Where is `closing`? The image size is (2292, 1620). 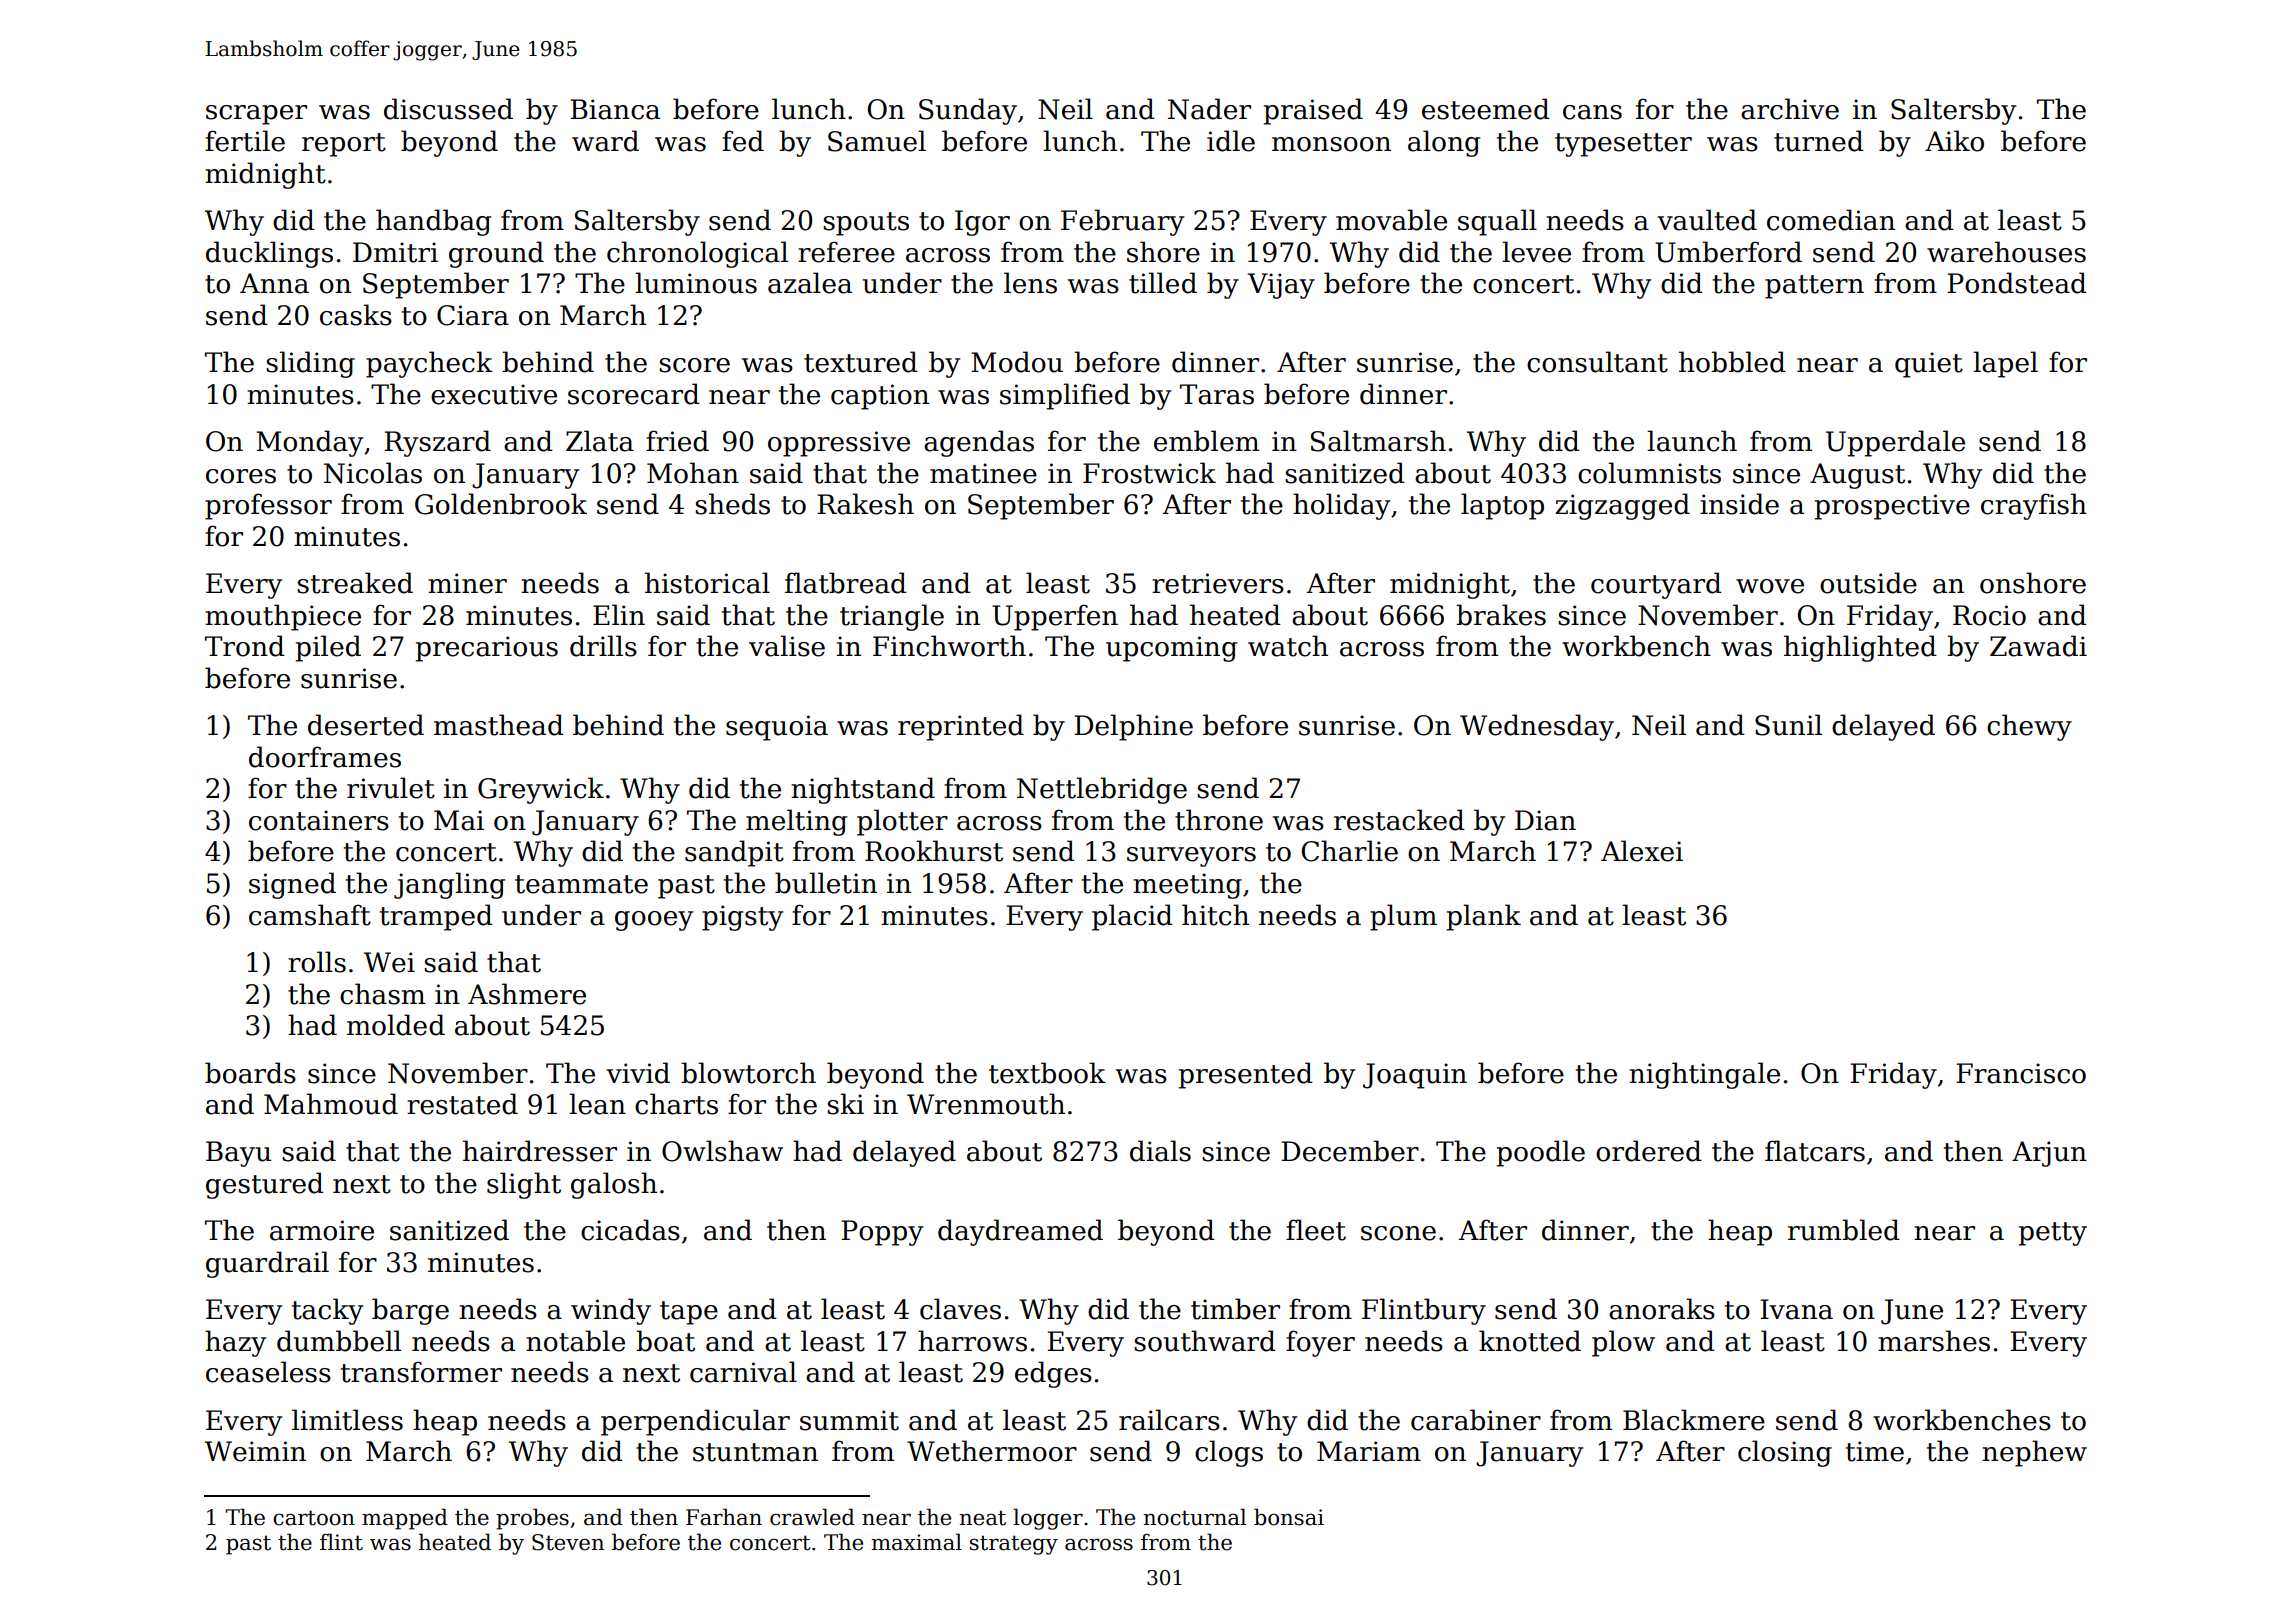 closing is located at coordinates (1785, 1453).
